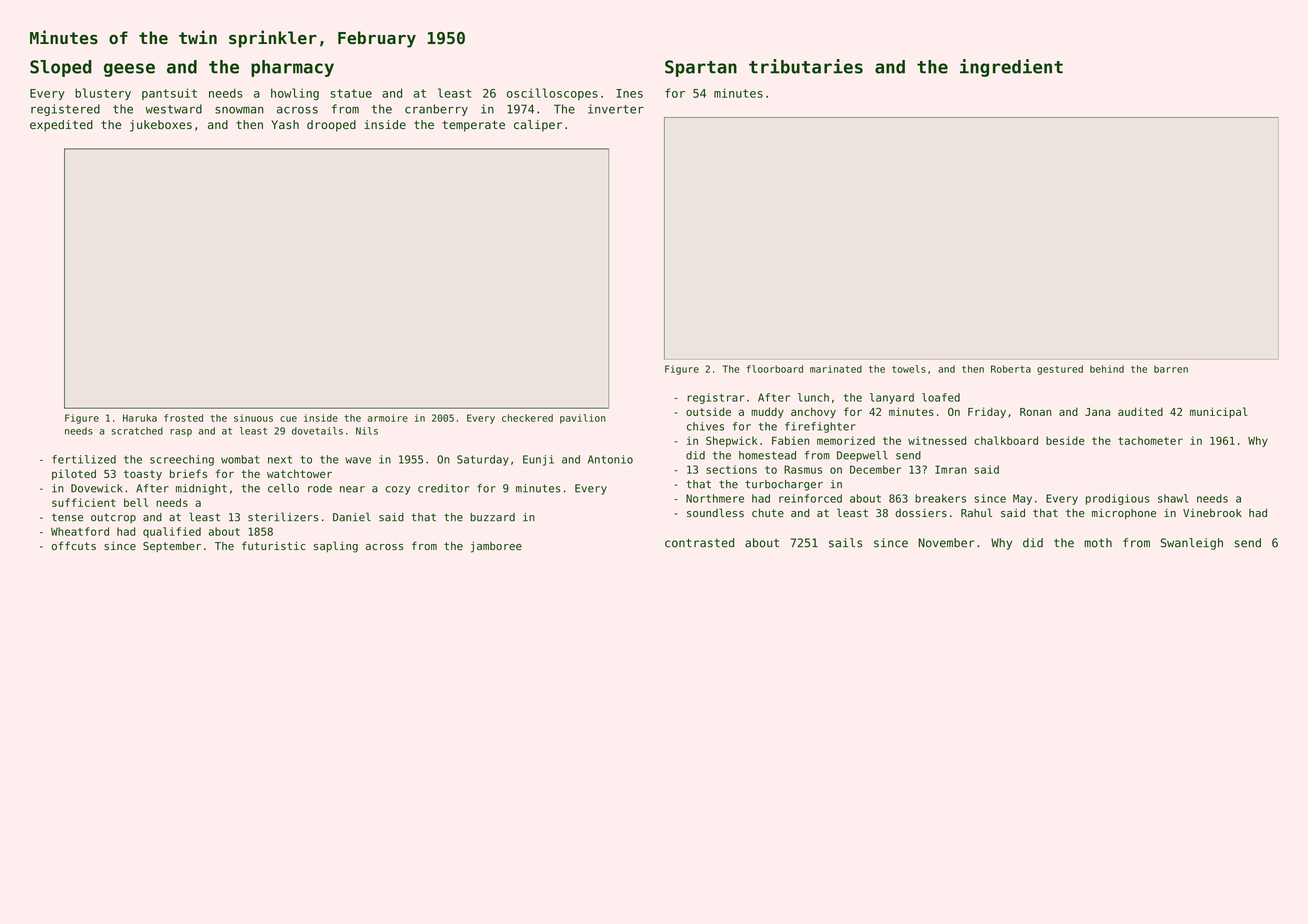 Image resolution: width=1308 pixels, height=924 pixels. What do you see at coordinates (583, 419) in the document?
I see `pavilion` at bounding box center [583, 419].
